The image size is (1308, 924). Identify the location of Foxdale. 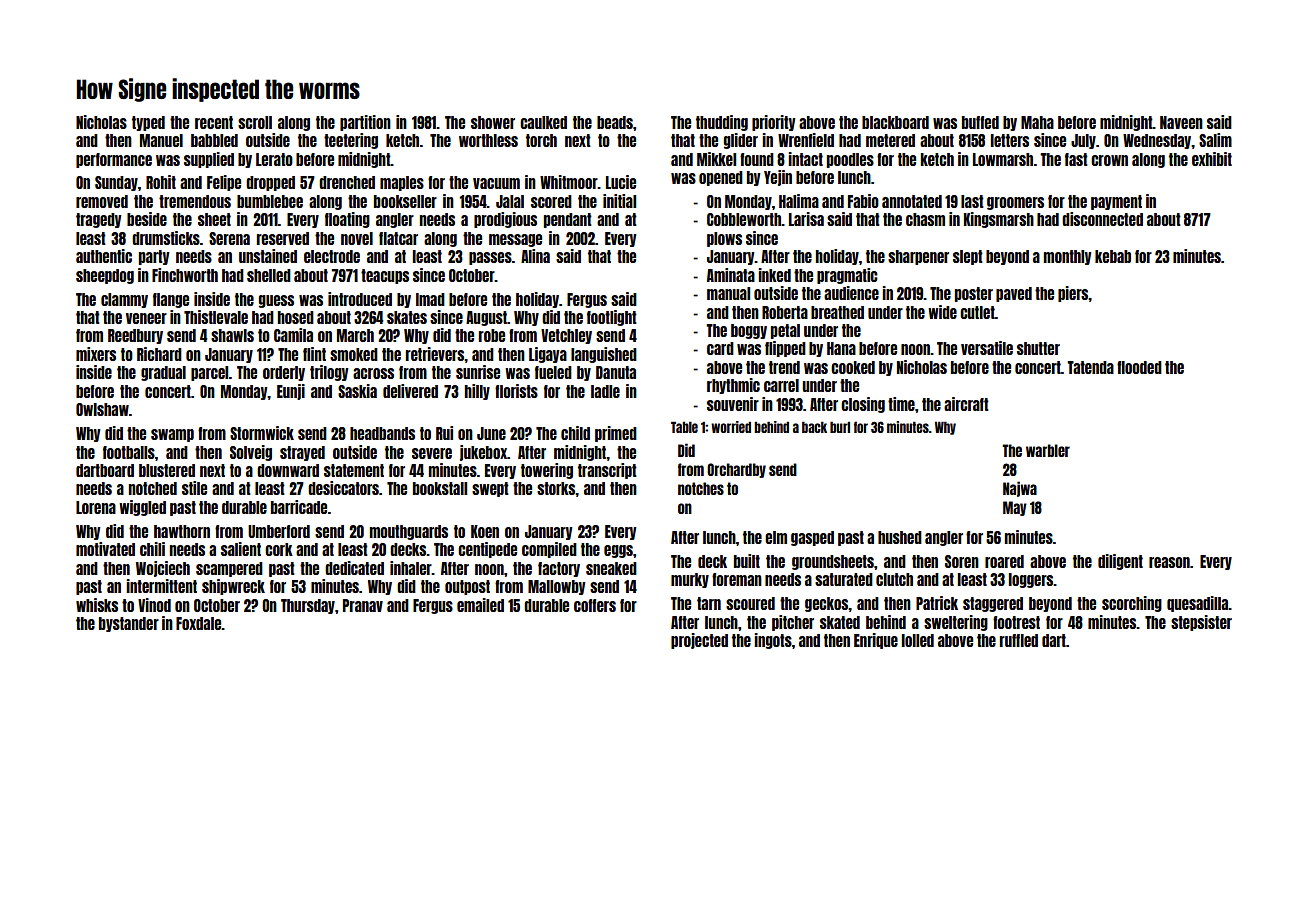
(199, 623).
